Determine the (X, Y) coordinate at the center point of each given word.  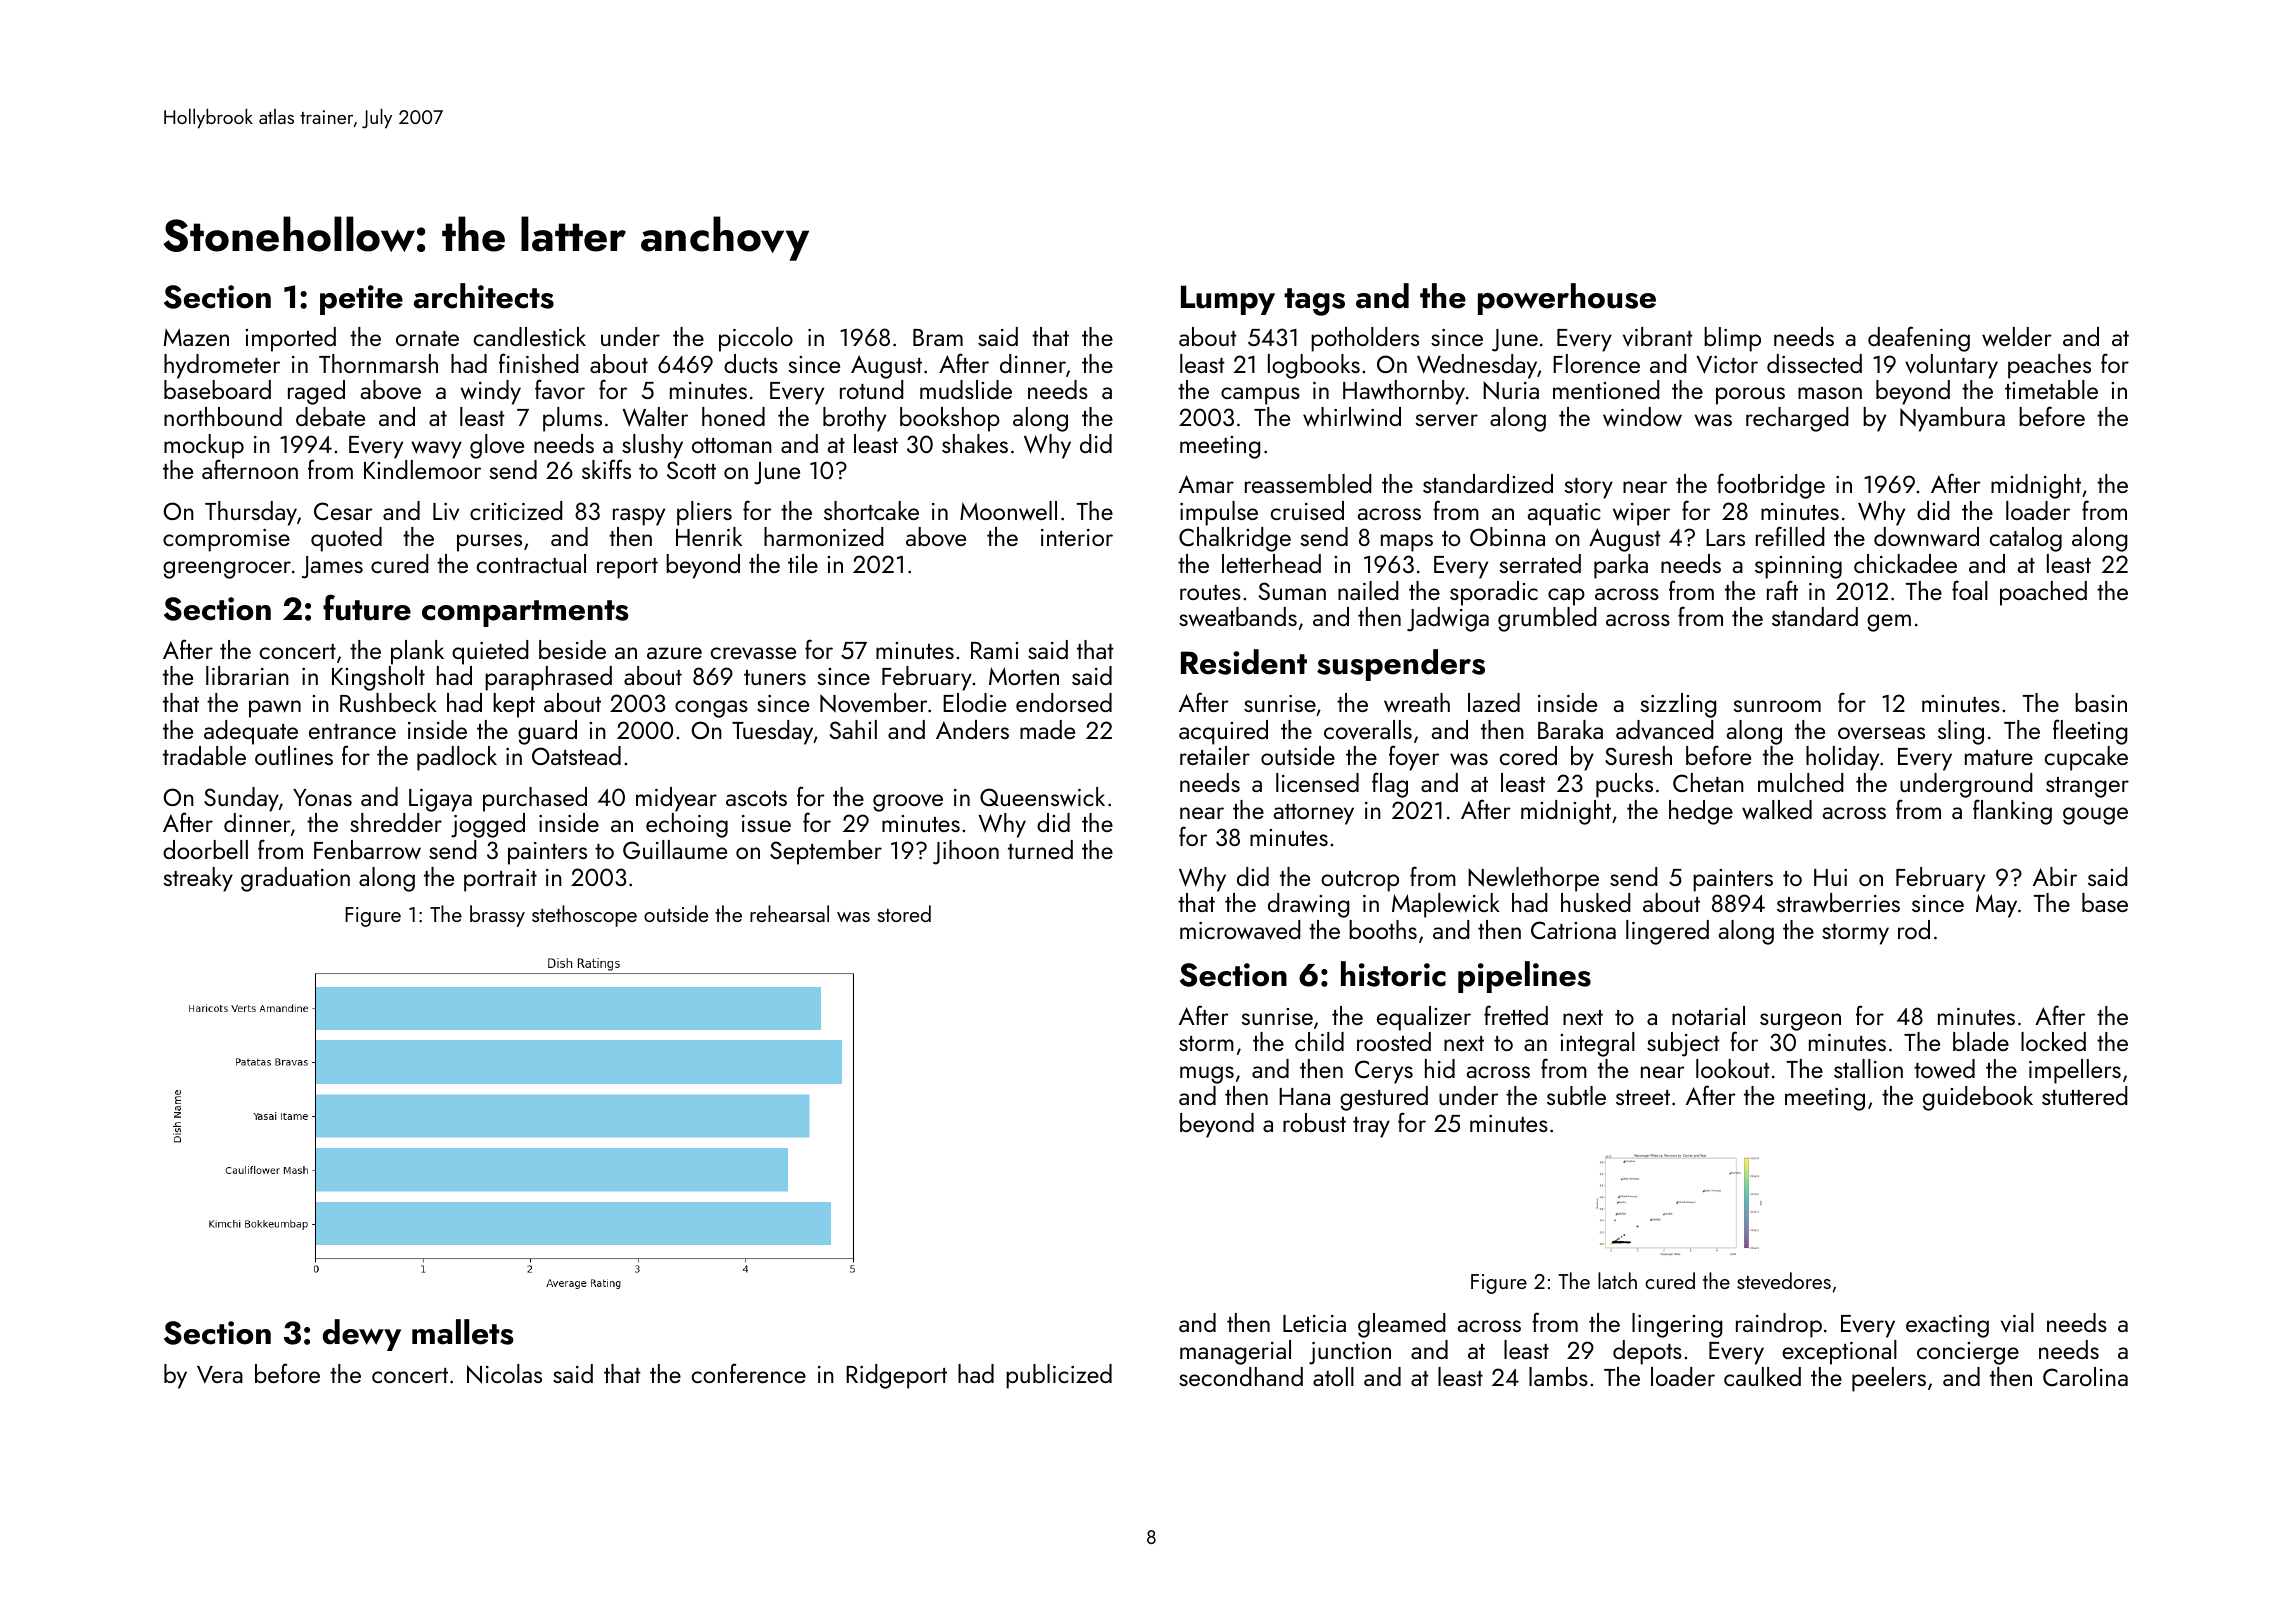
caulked (1762, 1376)
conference (749, 1373)
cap (1566, 597)
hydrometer (222, 366)
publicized (1059, 1376)
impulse (1219, 513)
